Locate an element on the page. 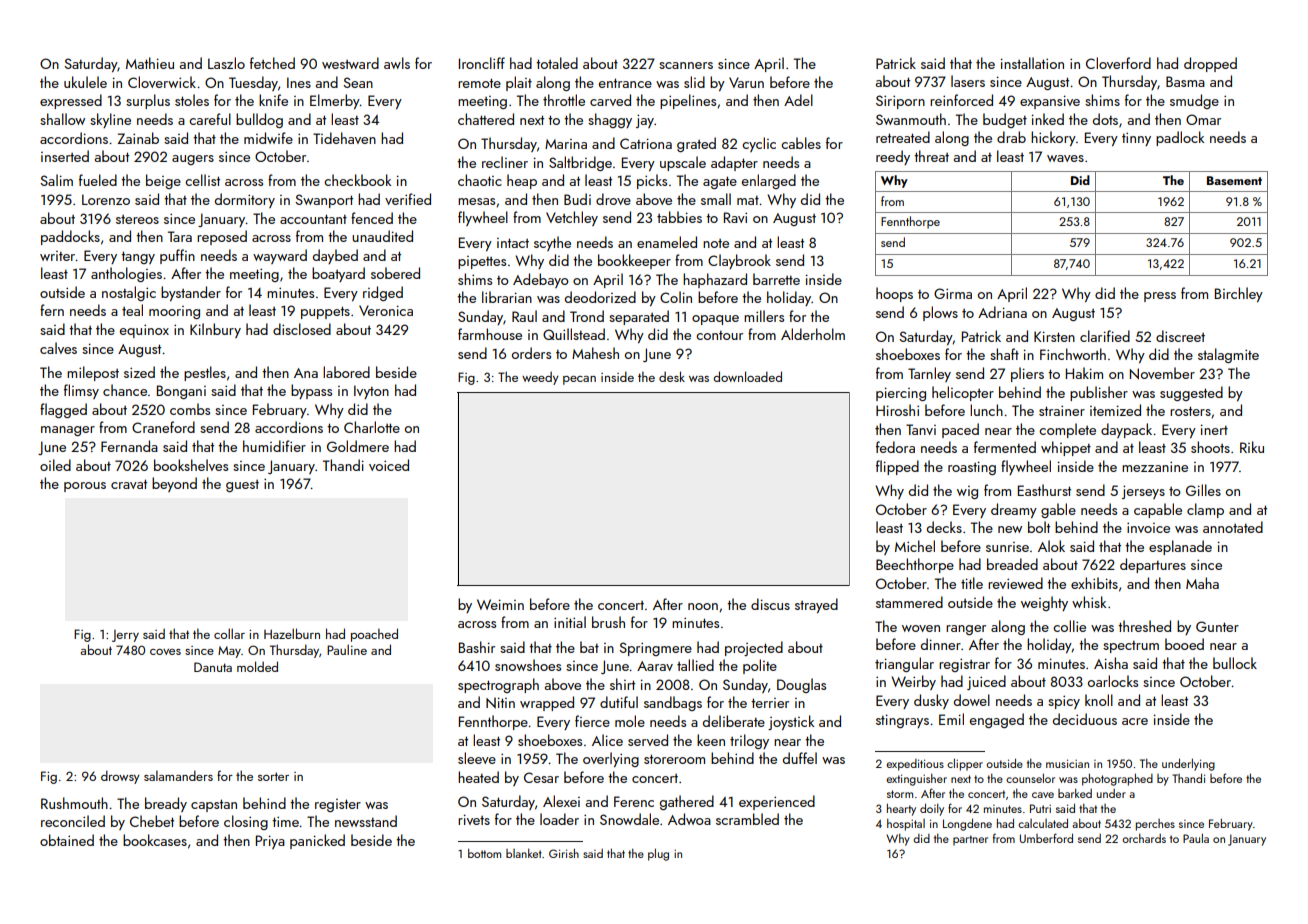 Image resolution: width=1308 pixels, height=924 pixels. booed is located at coordinates (1184, 644).
